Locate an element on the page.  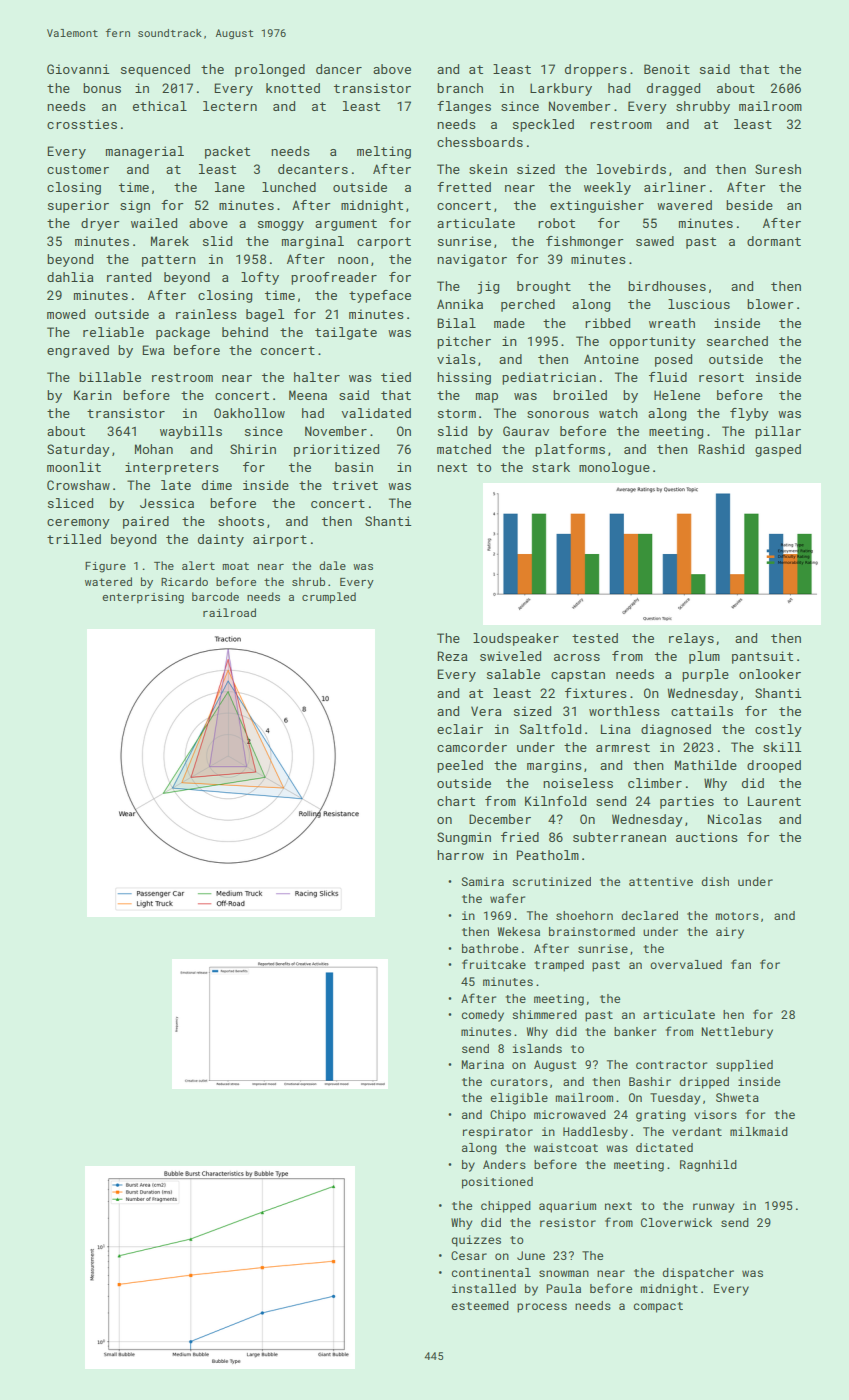
watered is located at coordinates (108, 581).
